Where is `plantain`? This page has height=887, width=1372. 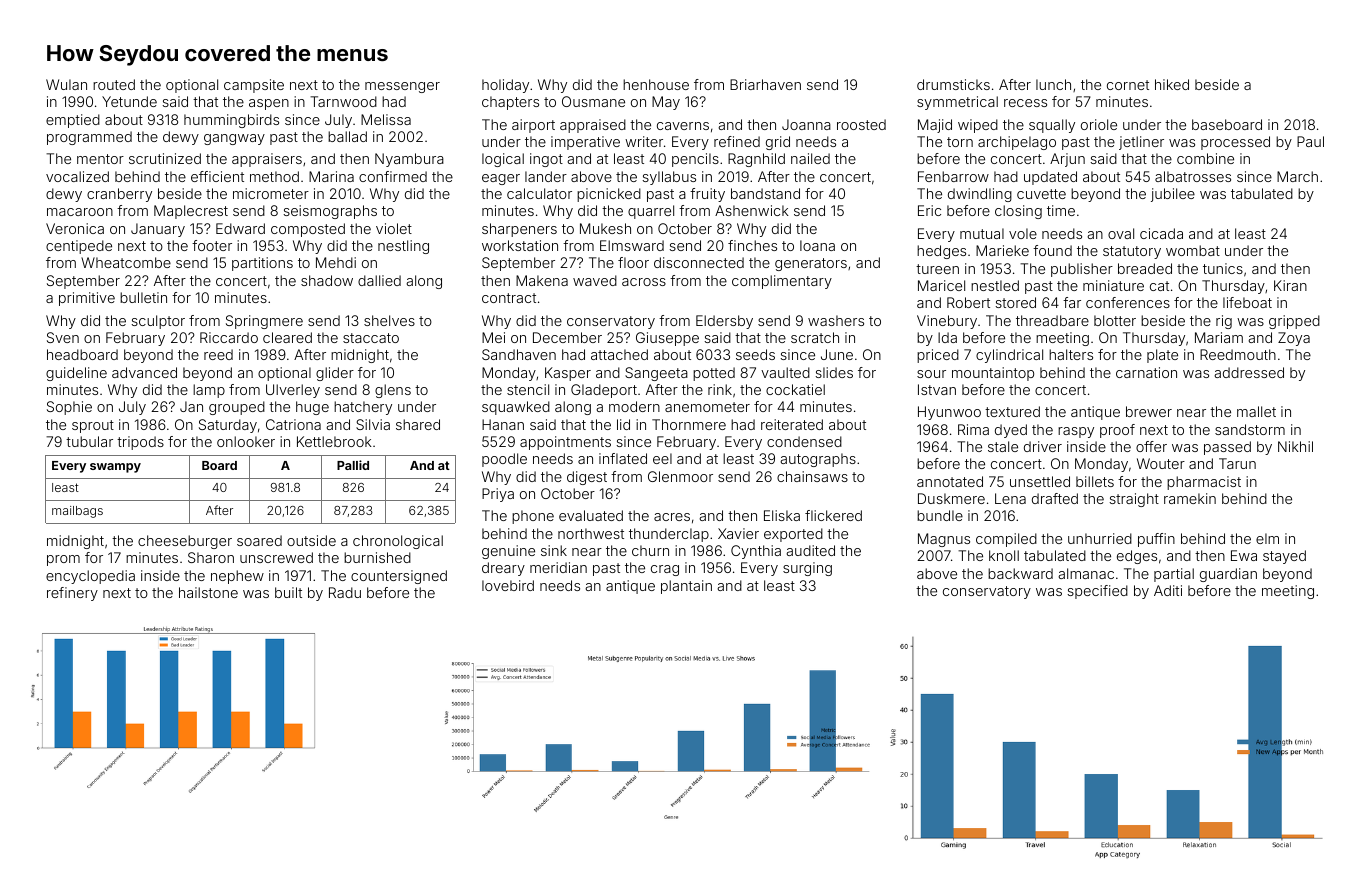
plantain is located at coordinates (686, 587).
